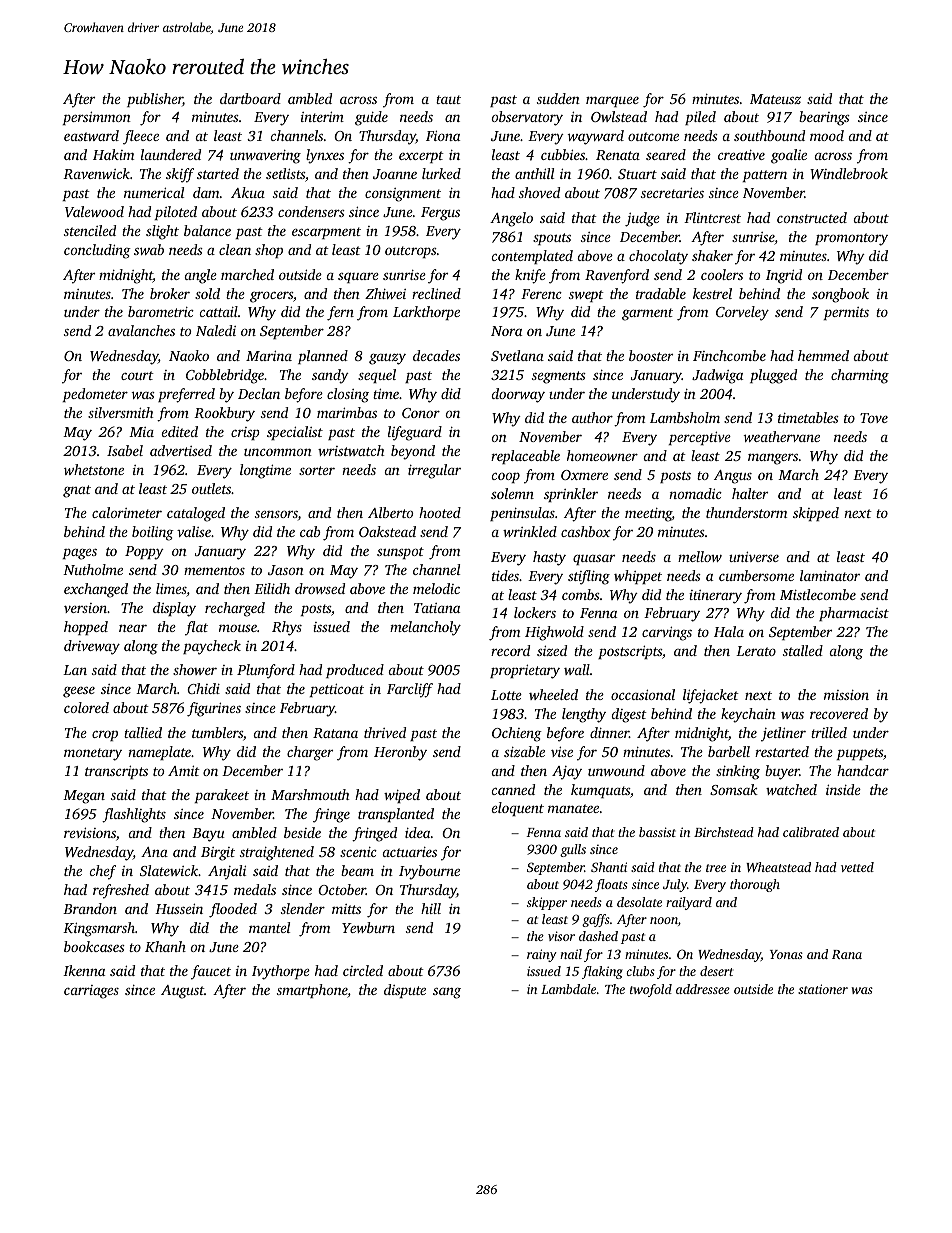 This document has height=1233, width=952. I want to click on Lambsholm, so click(685, 417).
